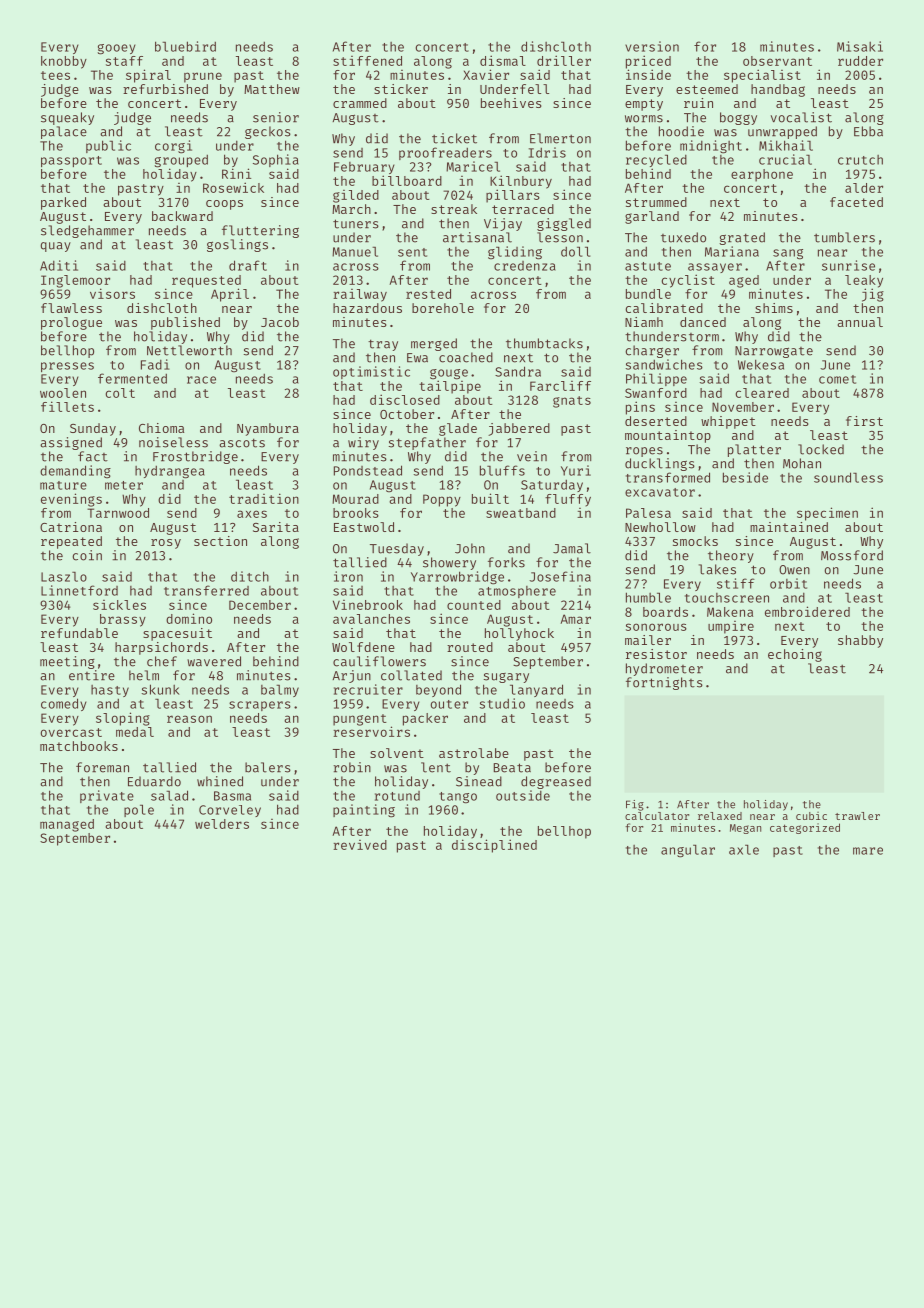 This image has width=924, height=1308. I want to click on Wekesa, so click(761, 364).
